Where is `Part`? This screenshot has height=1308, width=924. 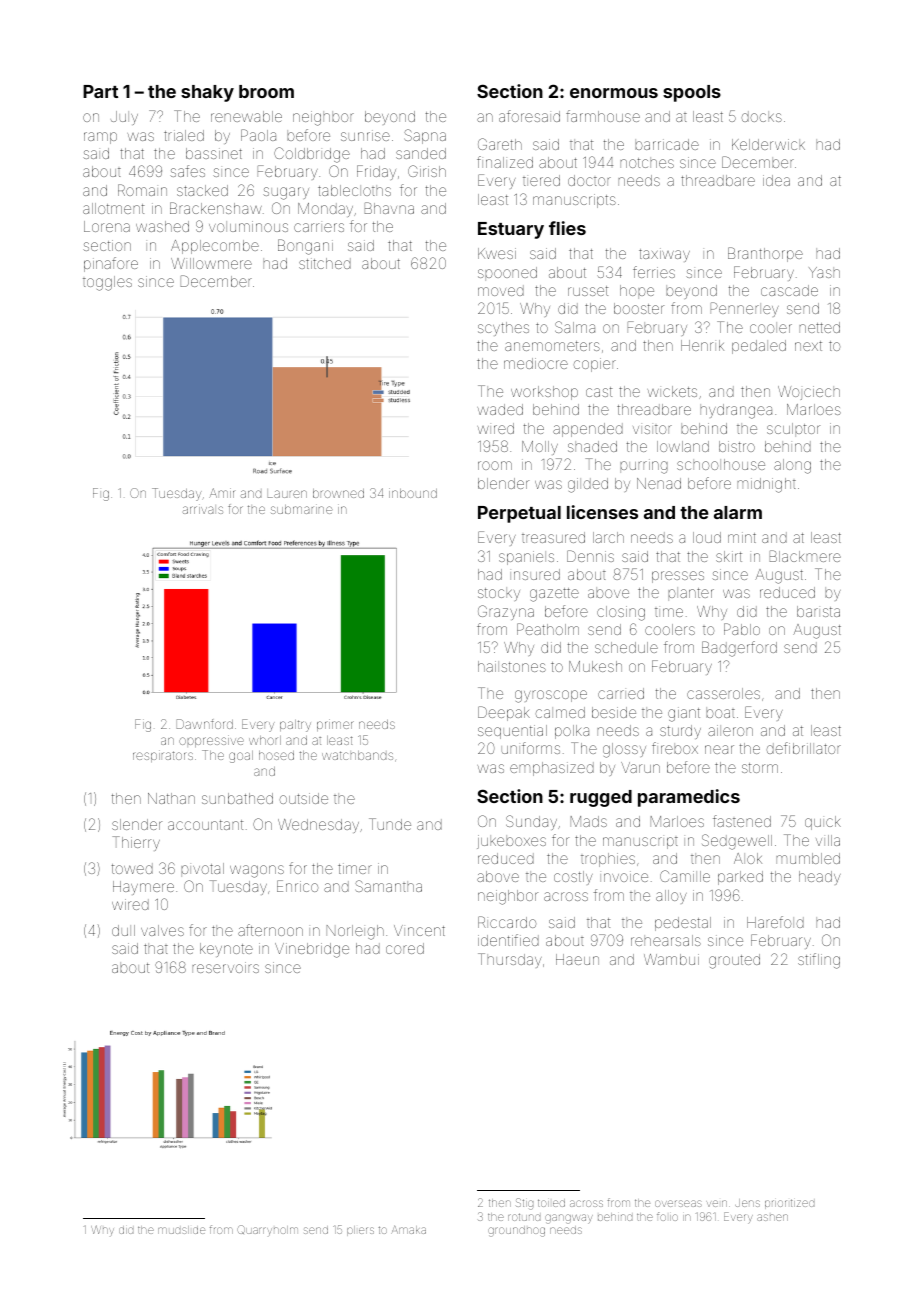
Part is located at coordinates (100, 91).
